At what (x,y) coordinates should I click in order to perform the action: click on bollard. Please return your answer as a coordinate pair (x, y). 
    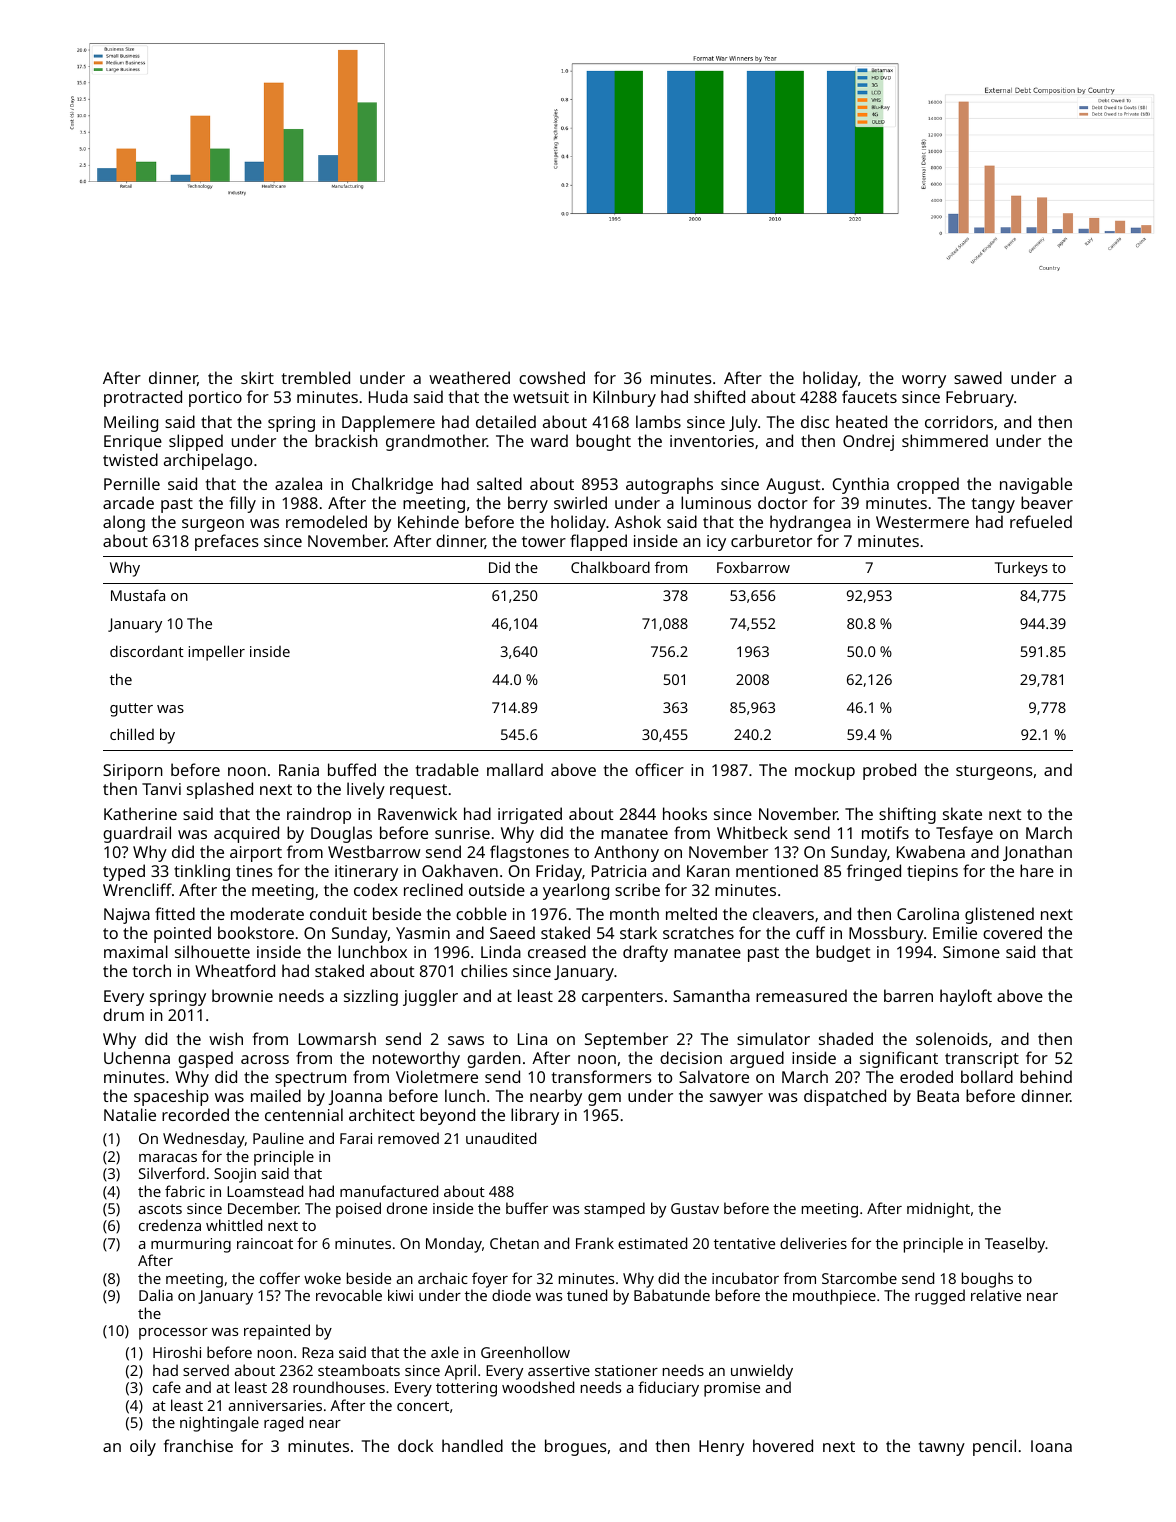
    Looking at the image, I should click on (987, 1076).
